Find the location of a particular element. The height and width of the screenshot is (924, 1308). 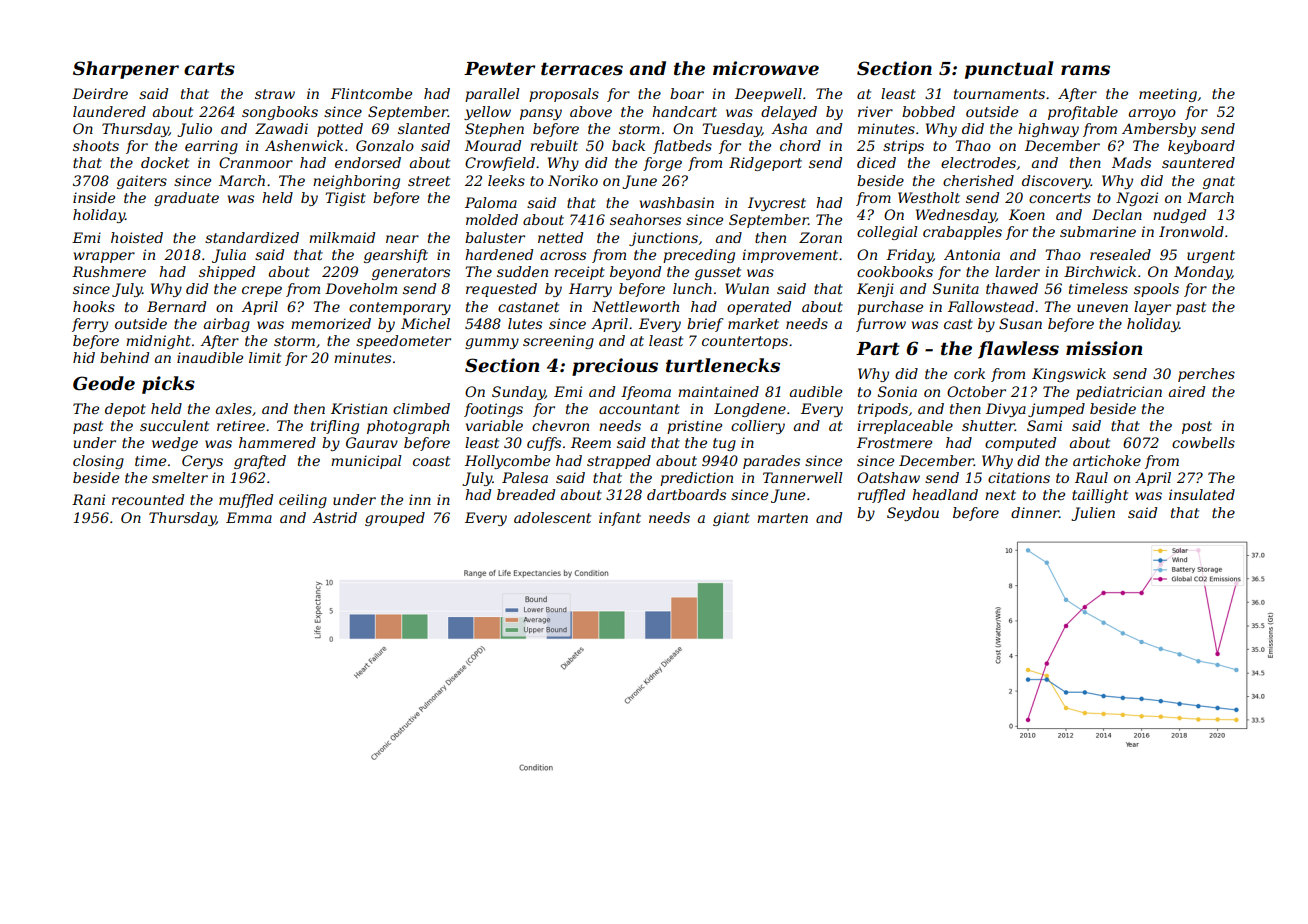

urgent is located at coordinates (1211, 256).
